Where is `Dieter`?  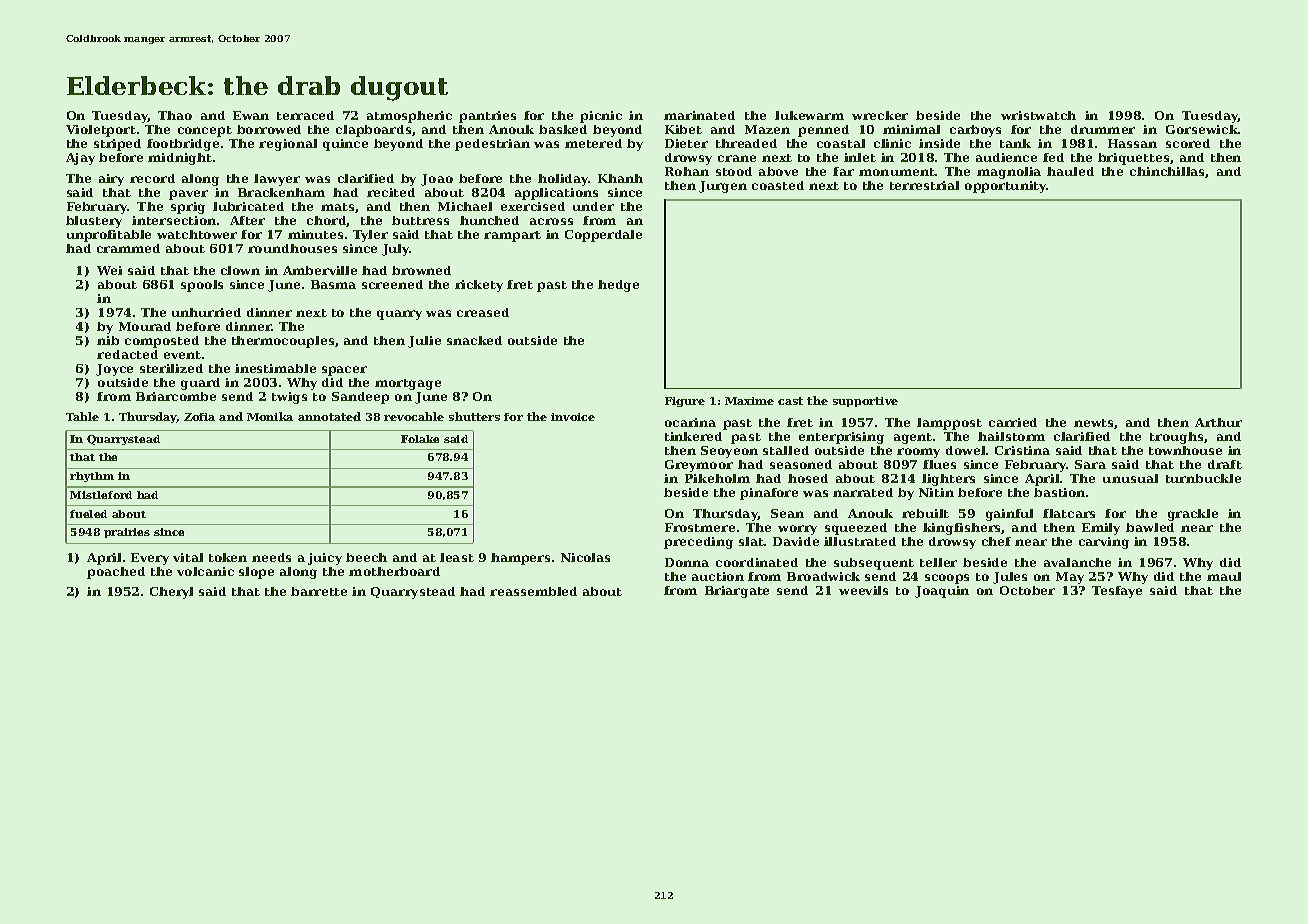 Dieter is located at coordinates (686, 143).
